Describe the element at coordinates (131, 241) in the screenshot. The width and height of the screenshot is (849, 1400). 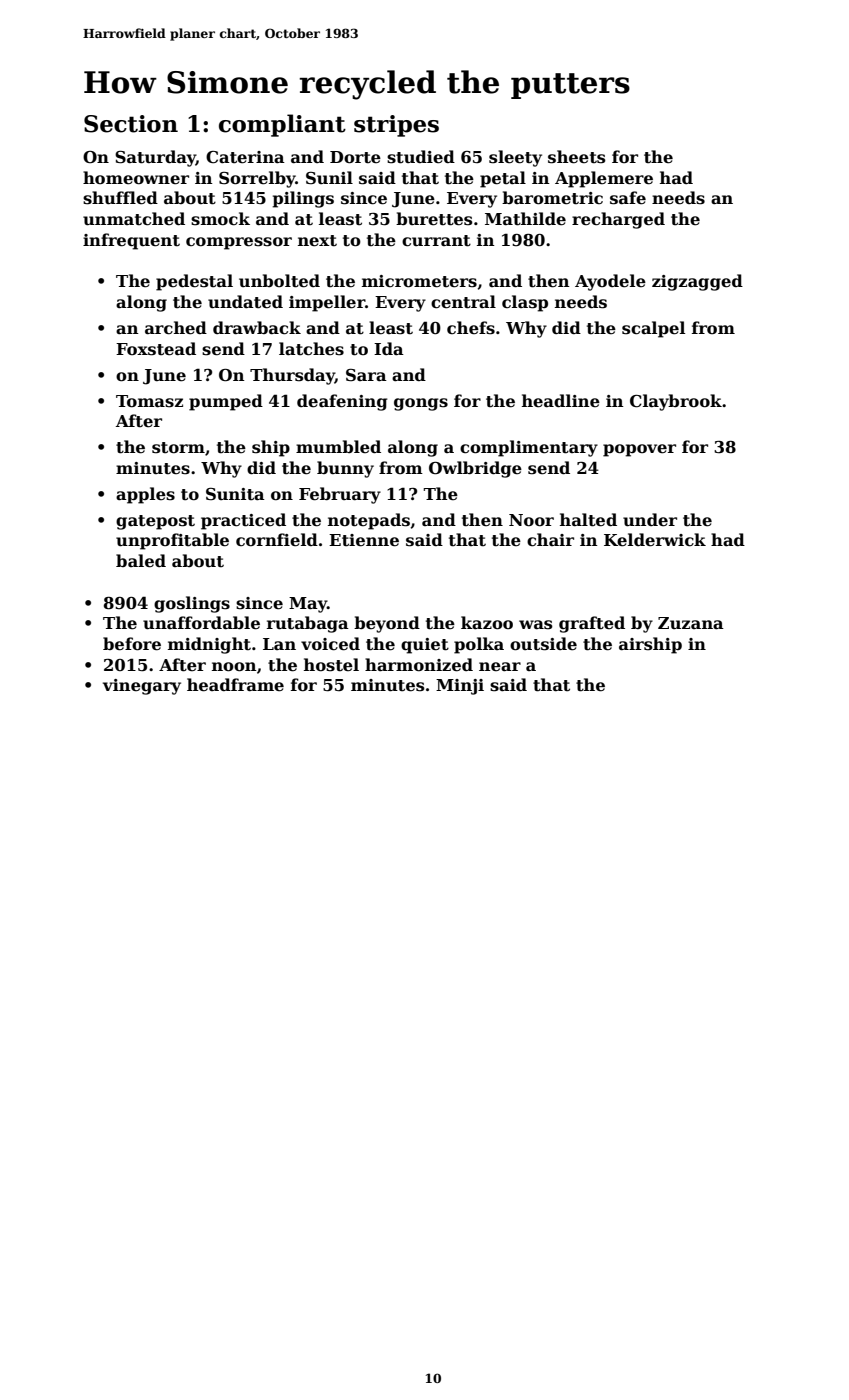
I see `infrequent` at that location.
